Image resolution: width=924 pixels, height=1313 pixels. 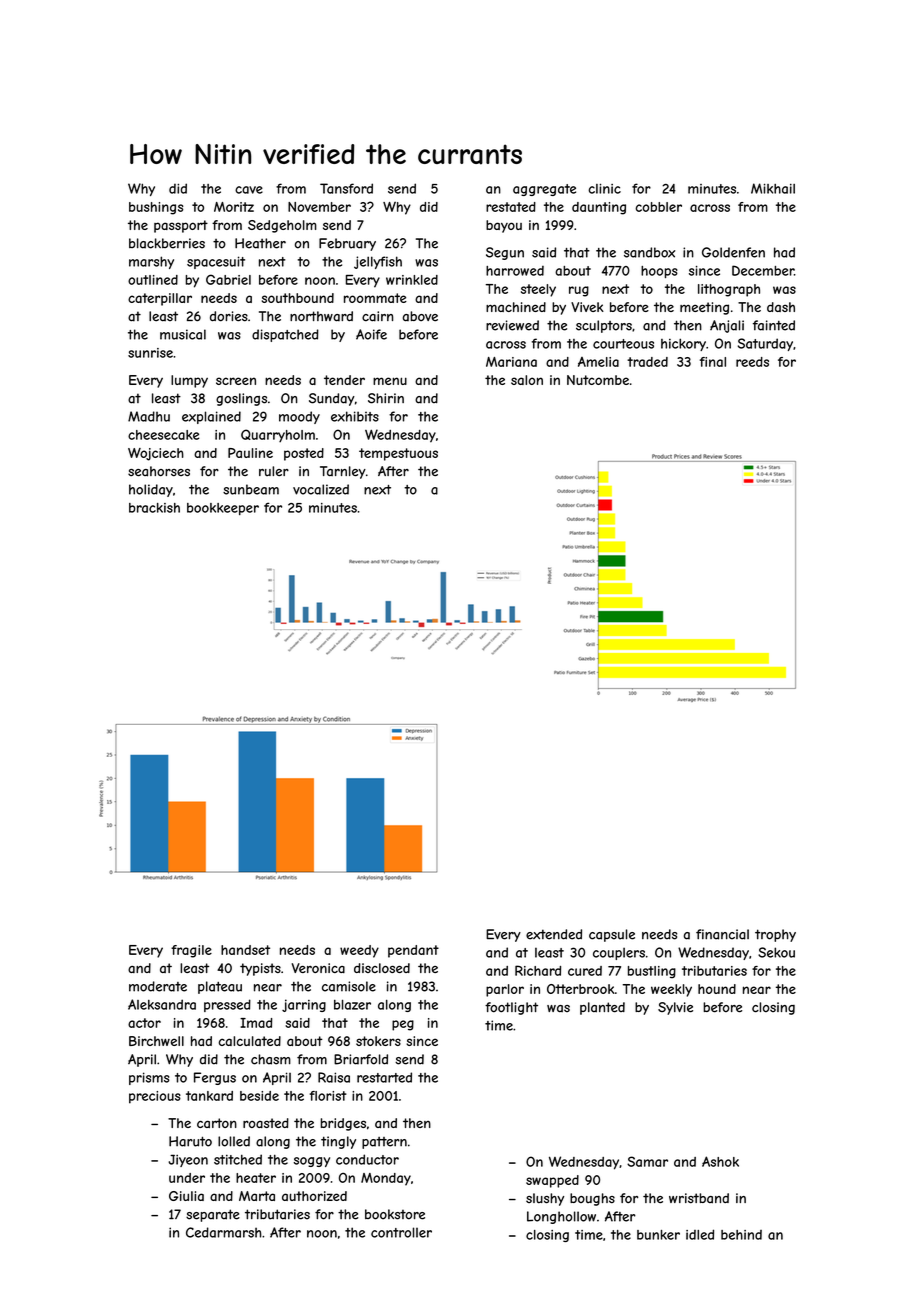 I want to click on bookkeeper, so click(x=223, y=509).
